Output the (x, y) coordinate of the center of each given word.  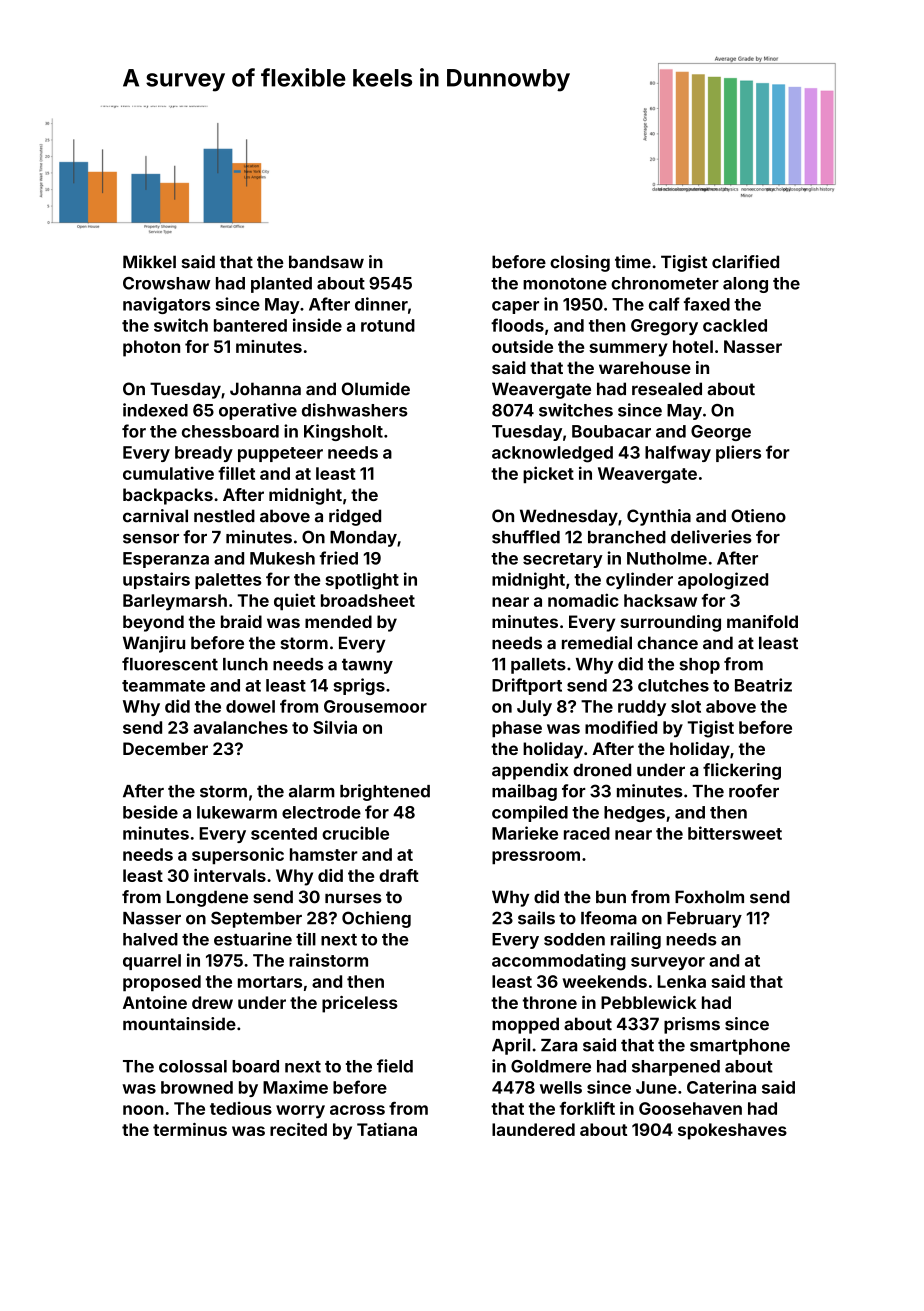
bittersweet (735, 833)
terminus (190, 1129)
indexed (155, 410)
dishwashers (355, 410)
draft (399, 875)
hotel (693, 346)
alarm (312, 791)
